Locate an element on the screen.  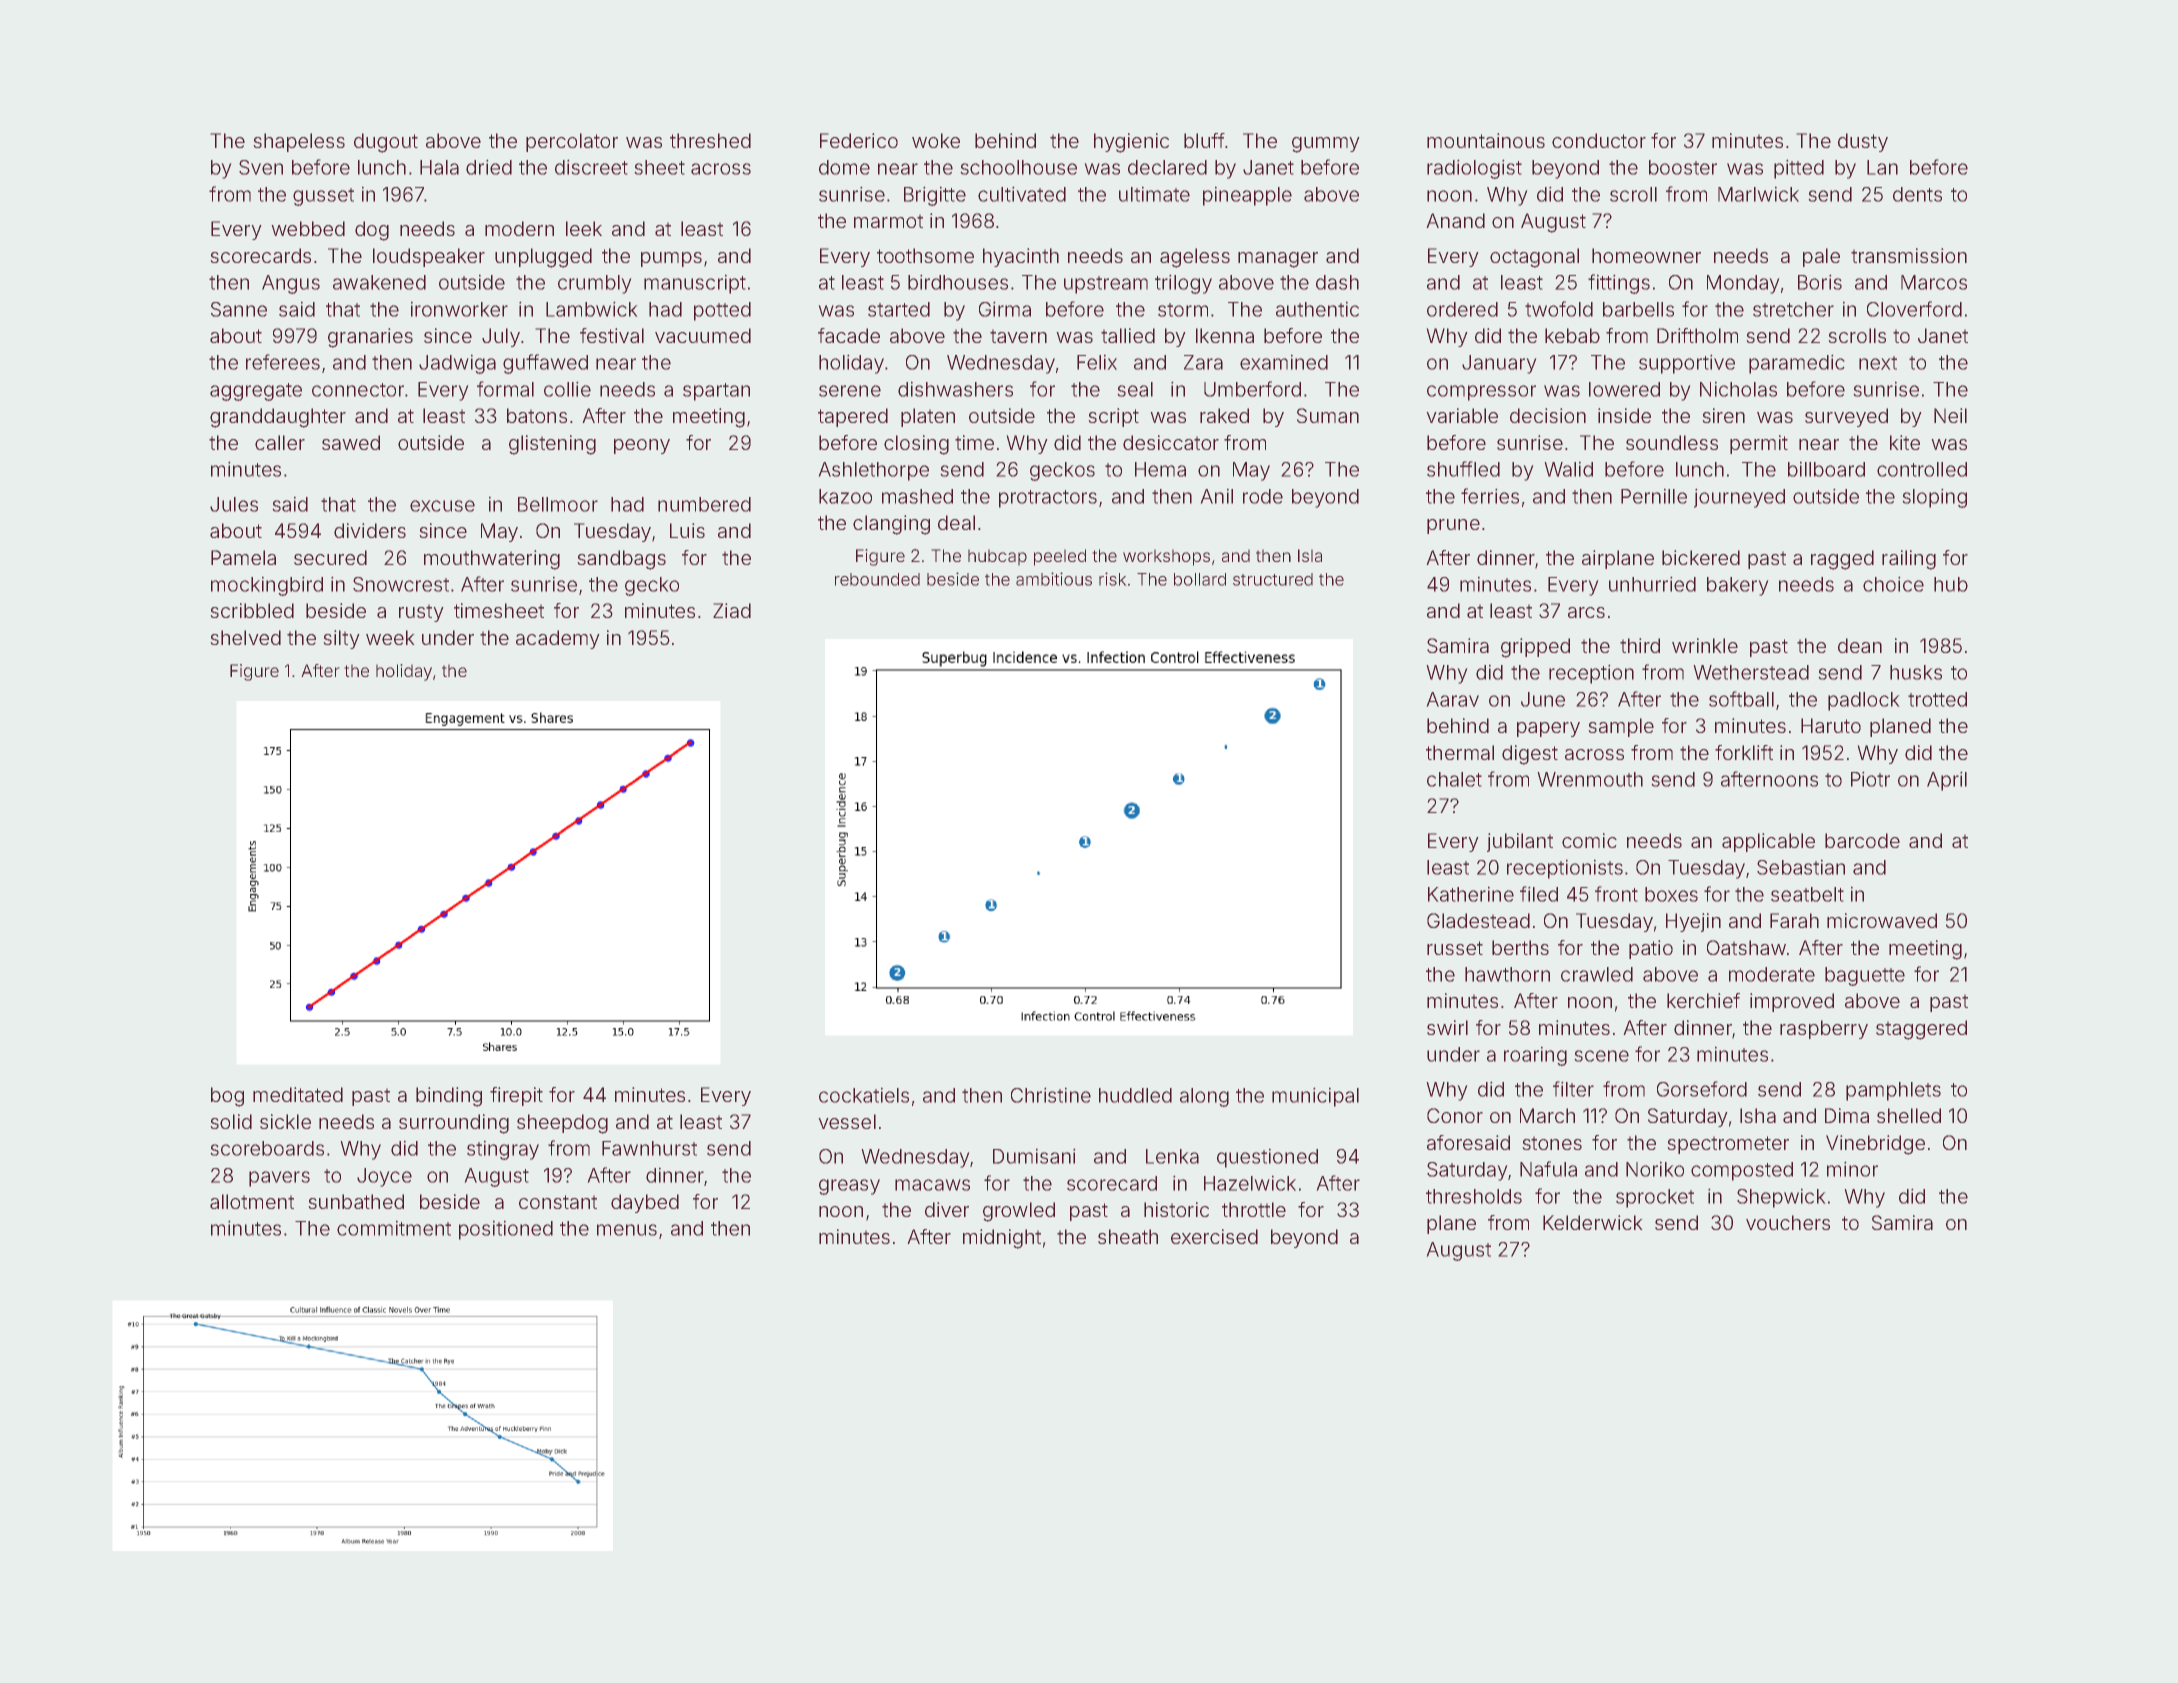
shapeless is located at coordinates (299, 142).
